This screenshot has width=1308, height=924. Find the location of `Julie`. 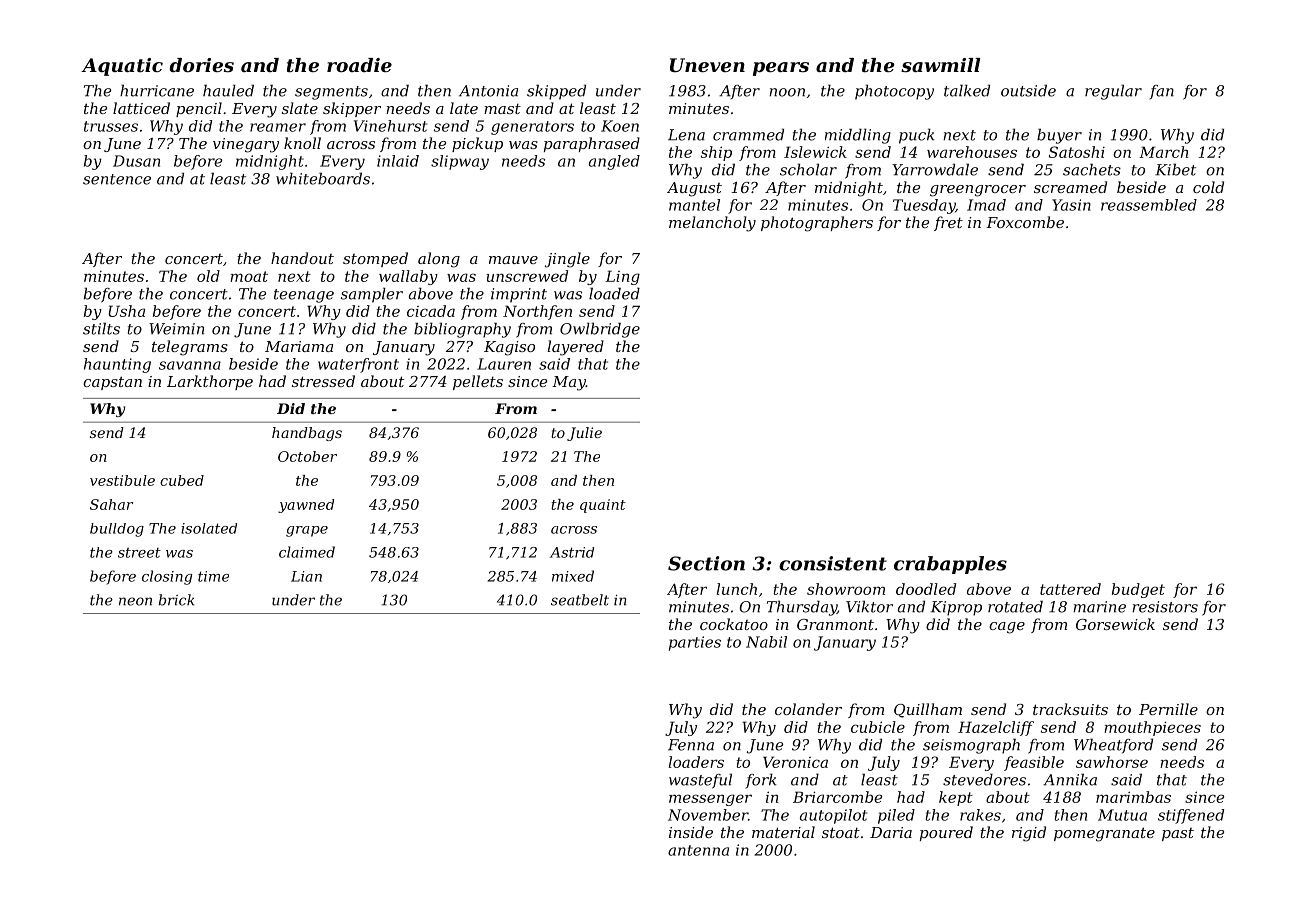

Julie is located at coordinates (584, 434).
